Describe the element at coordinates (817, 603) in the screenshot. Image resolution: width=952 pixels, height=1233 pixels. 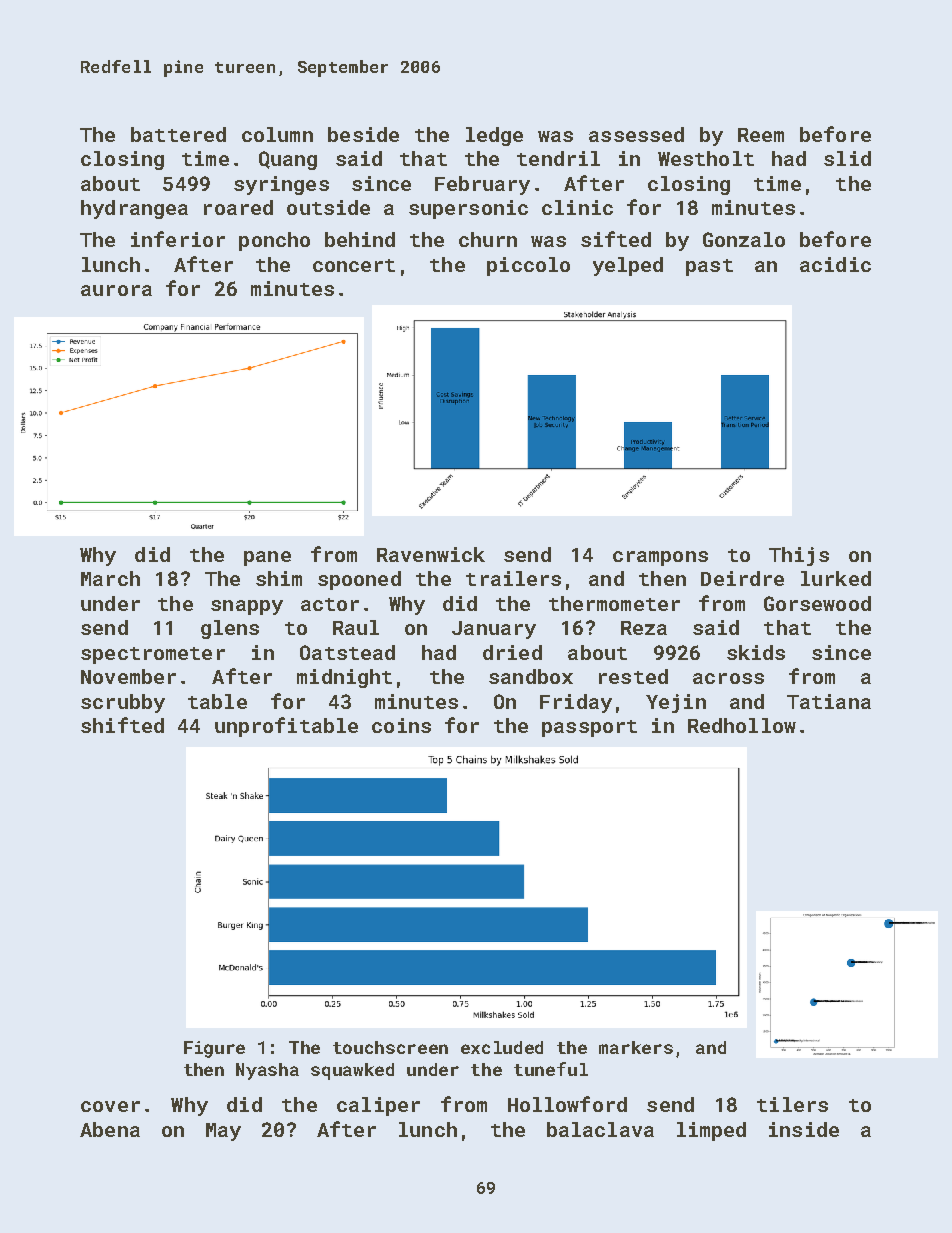
I see `Gorsewood` at that location.
